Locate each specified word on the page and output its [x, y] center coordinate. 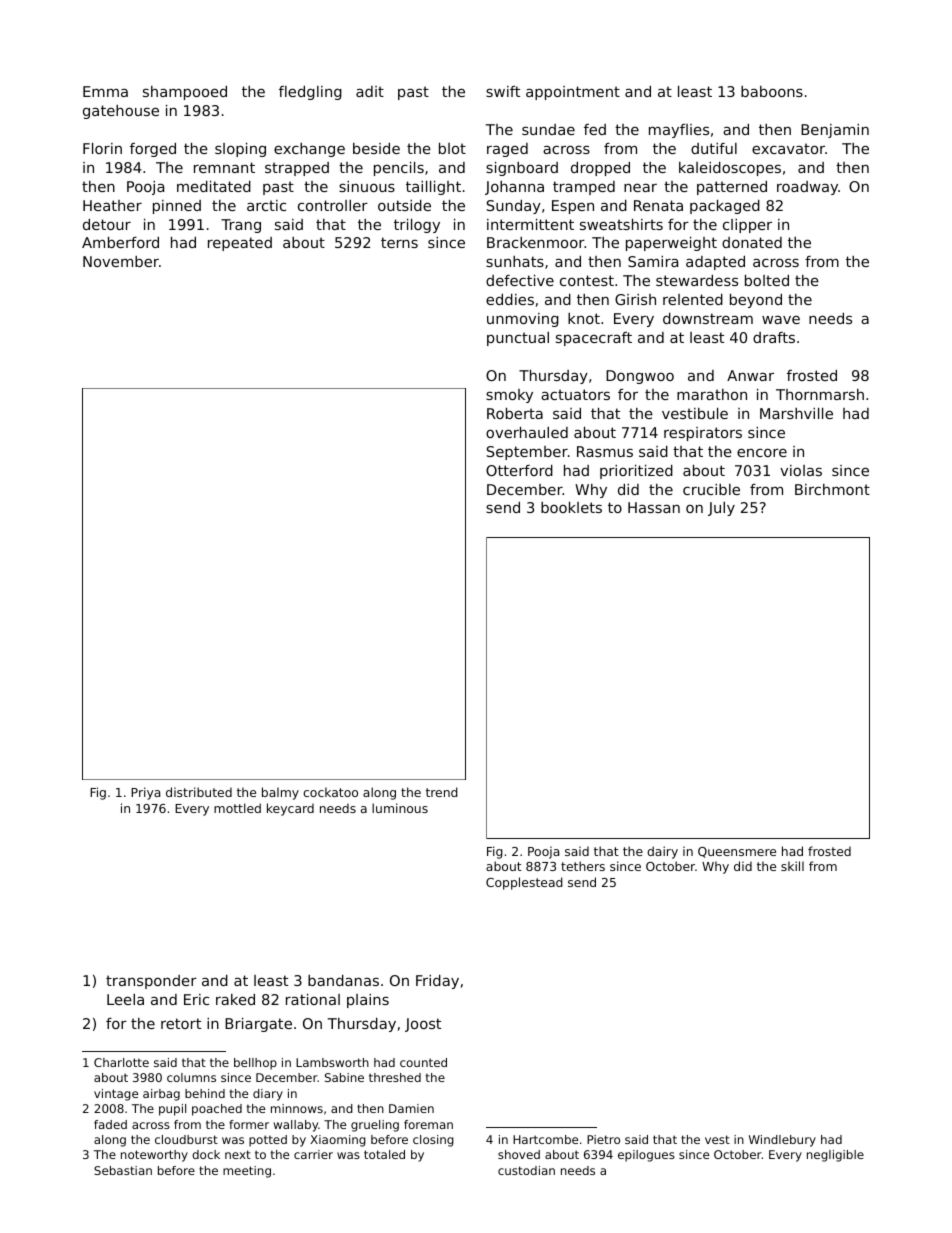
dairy [662, 852]
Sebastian [123, 1170]
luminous [400, 808]
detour [107, 224]
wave [781, 319]
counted [423, 1062]
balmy [280, 793]
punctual [518, 339]
